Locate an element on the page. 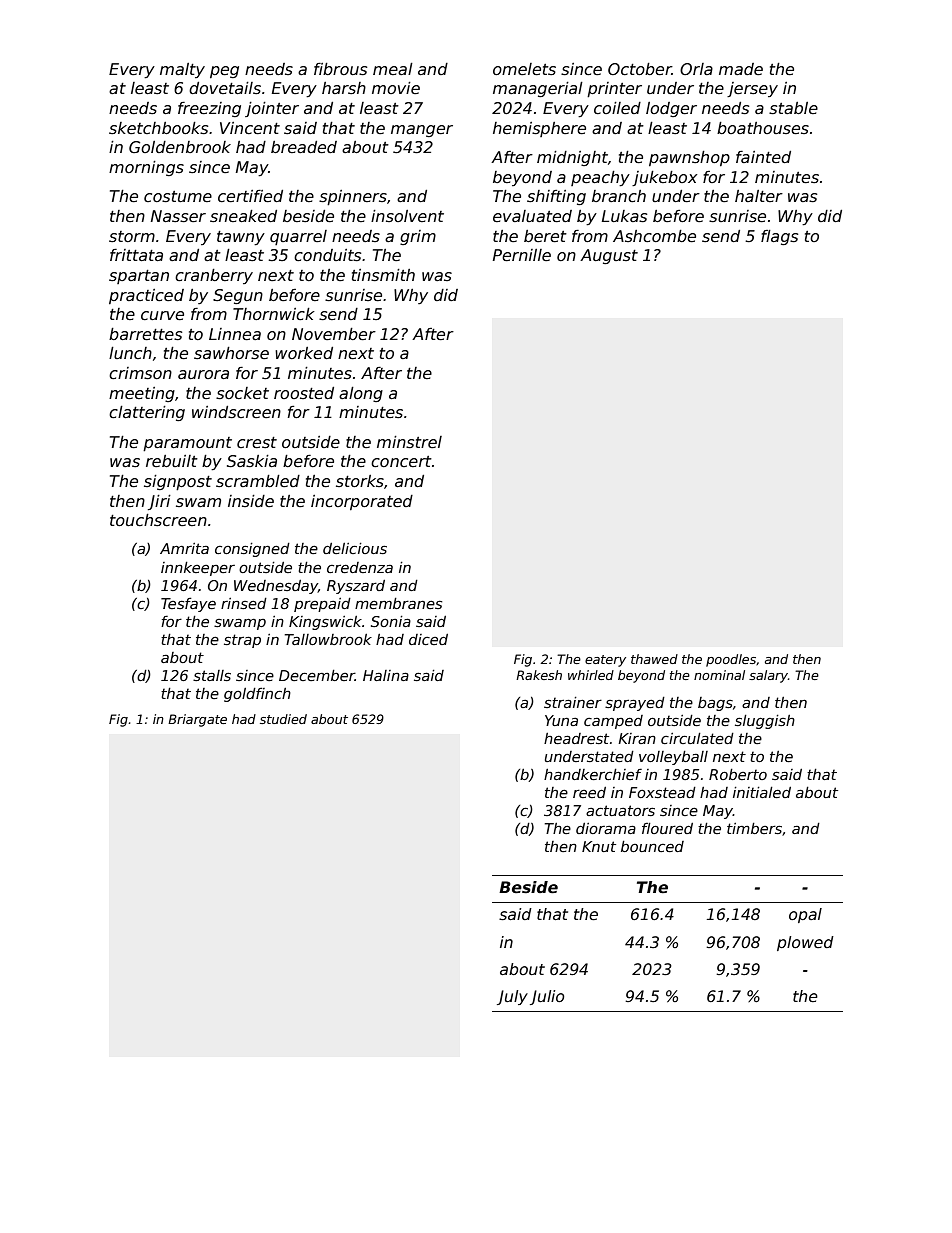 The image size is (952, 1233). Jiri is located at coordinates (159, 502).
